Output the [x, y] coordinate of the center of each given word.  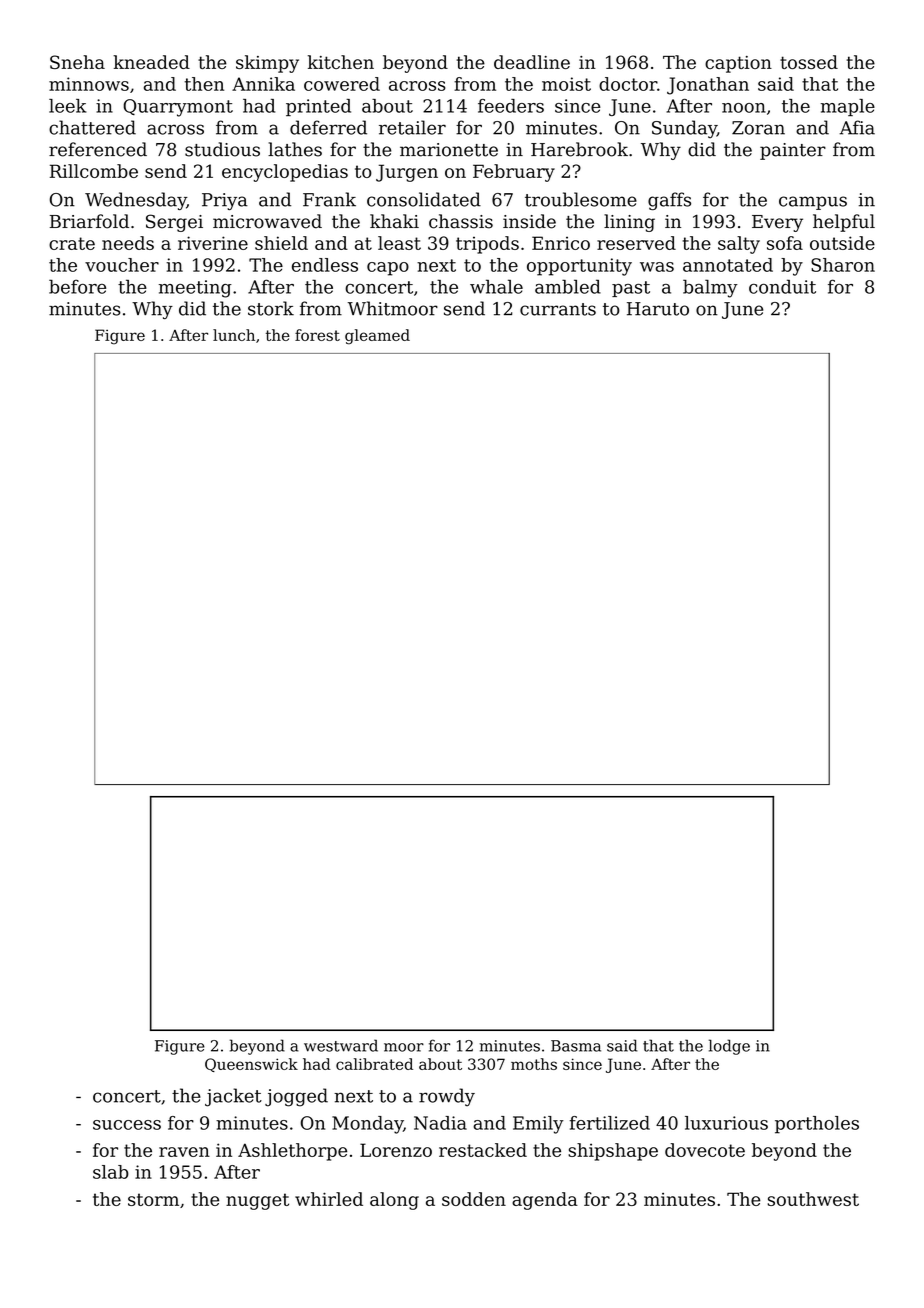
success [127, 1125]
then [204, 84]
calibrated [374, 1064]
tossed [809, 62]
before [77, 286]
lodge [729, 1047]
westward [341, 1045]
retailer [412, 127]
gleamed [377, 337]
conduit [782, 286]
